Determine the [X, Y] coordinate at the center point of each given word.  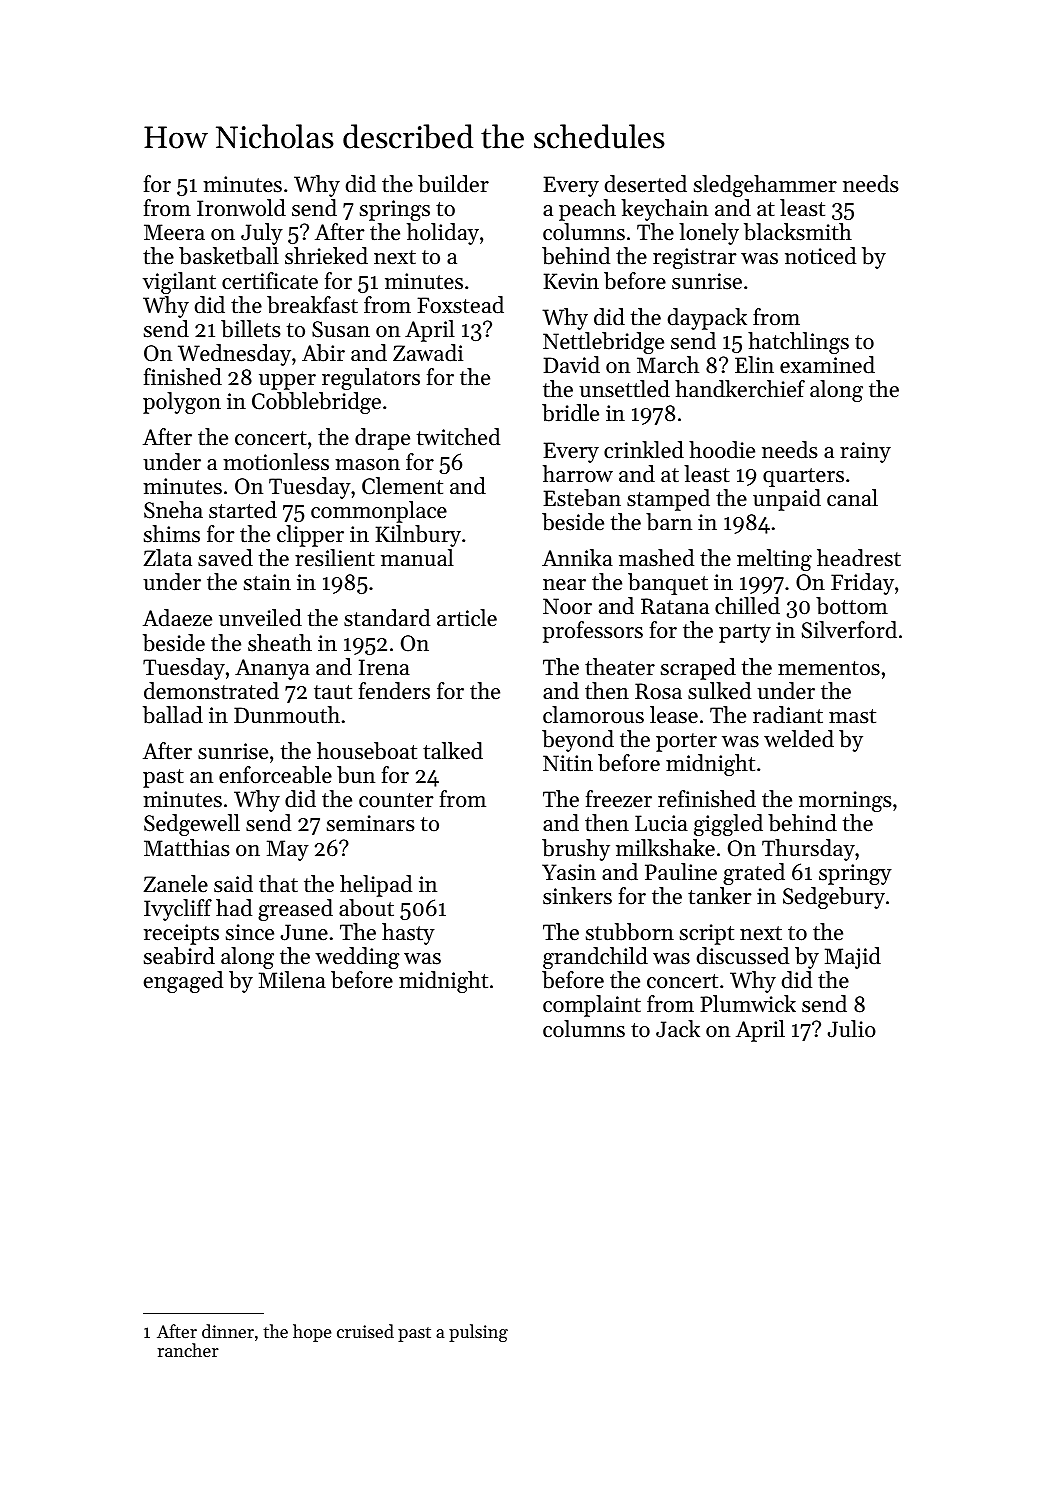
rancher [188, 1350]
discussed [743, 956]
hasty [408, 934]
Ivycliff [178, 910]
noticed [820, 256]
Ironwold [241, 208]
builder [453, 184]
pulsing [478, 1333]
